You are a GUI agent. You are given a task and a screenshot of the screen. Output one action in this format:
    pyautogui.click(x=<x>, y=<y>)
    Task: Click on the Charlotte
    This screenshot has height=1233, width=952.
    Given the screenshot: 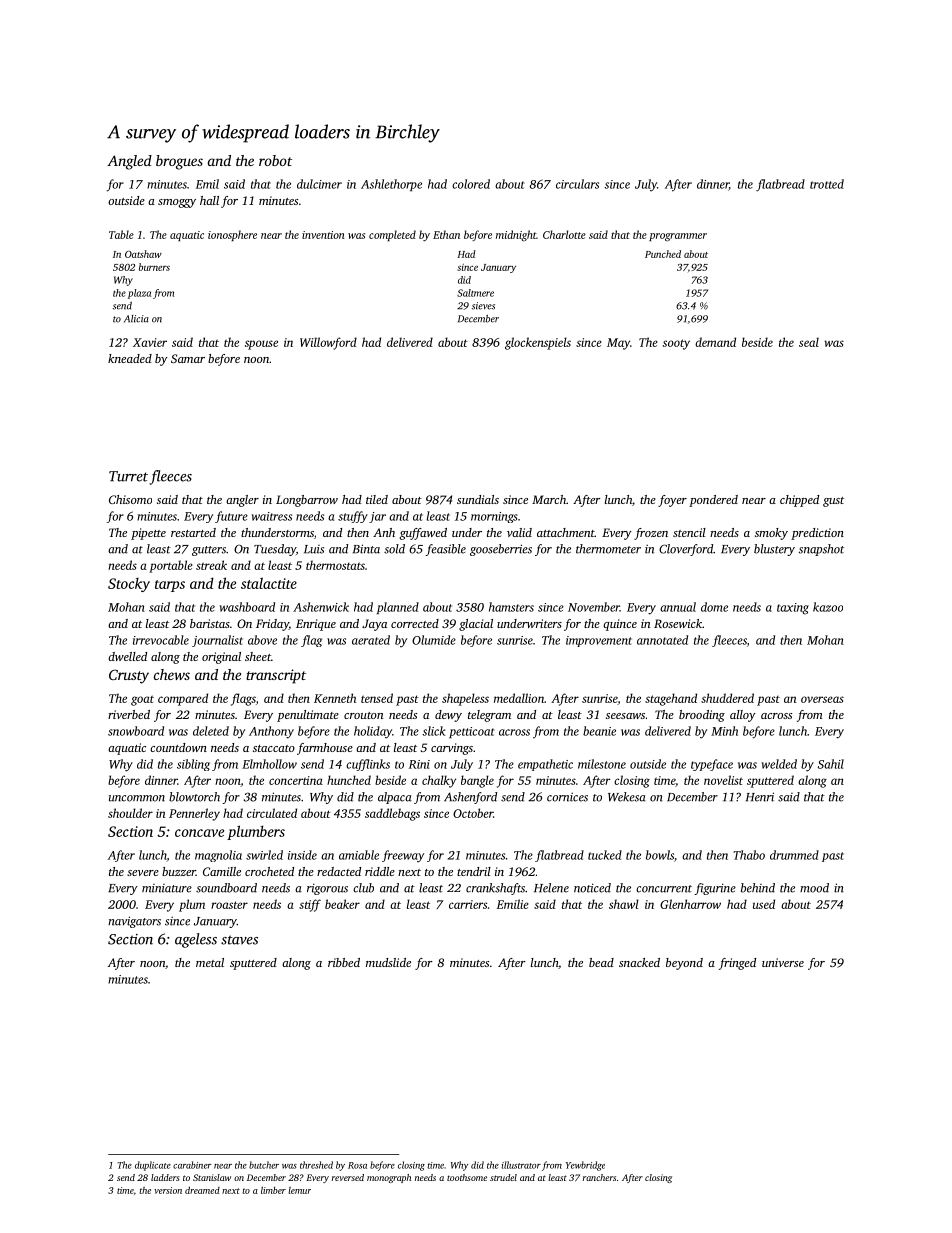 What is the action you would take?
    pyautogui.click(x=564, y=234)
